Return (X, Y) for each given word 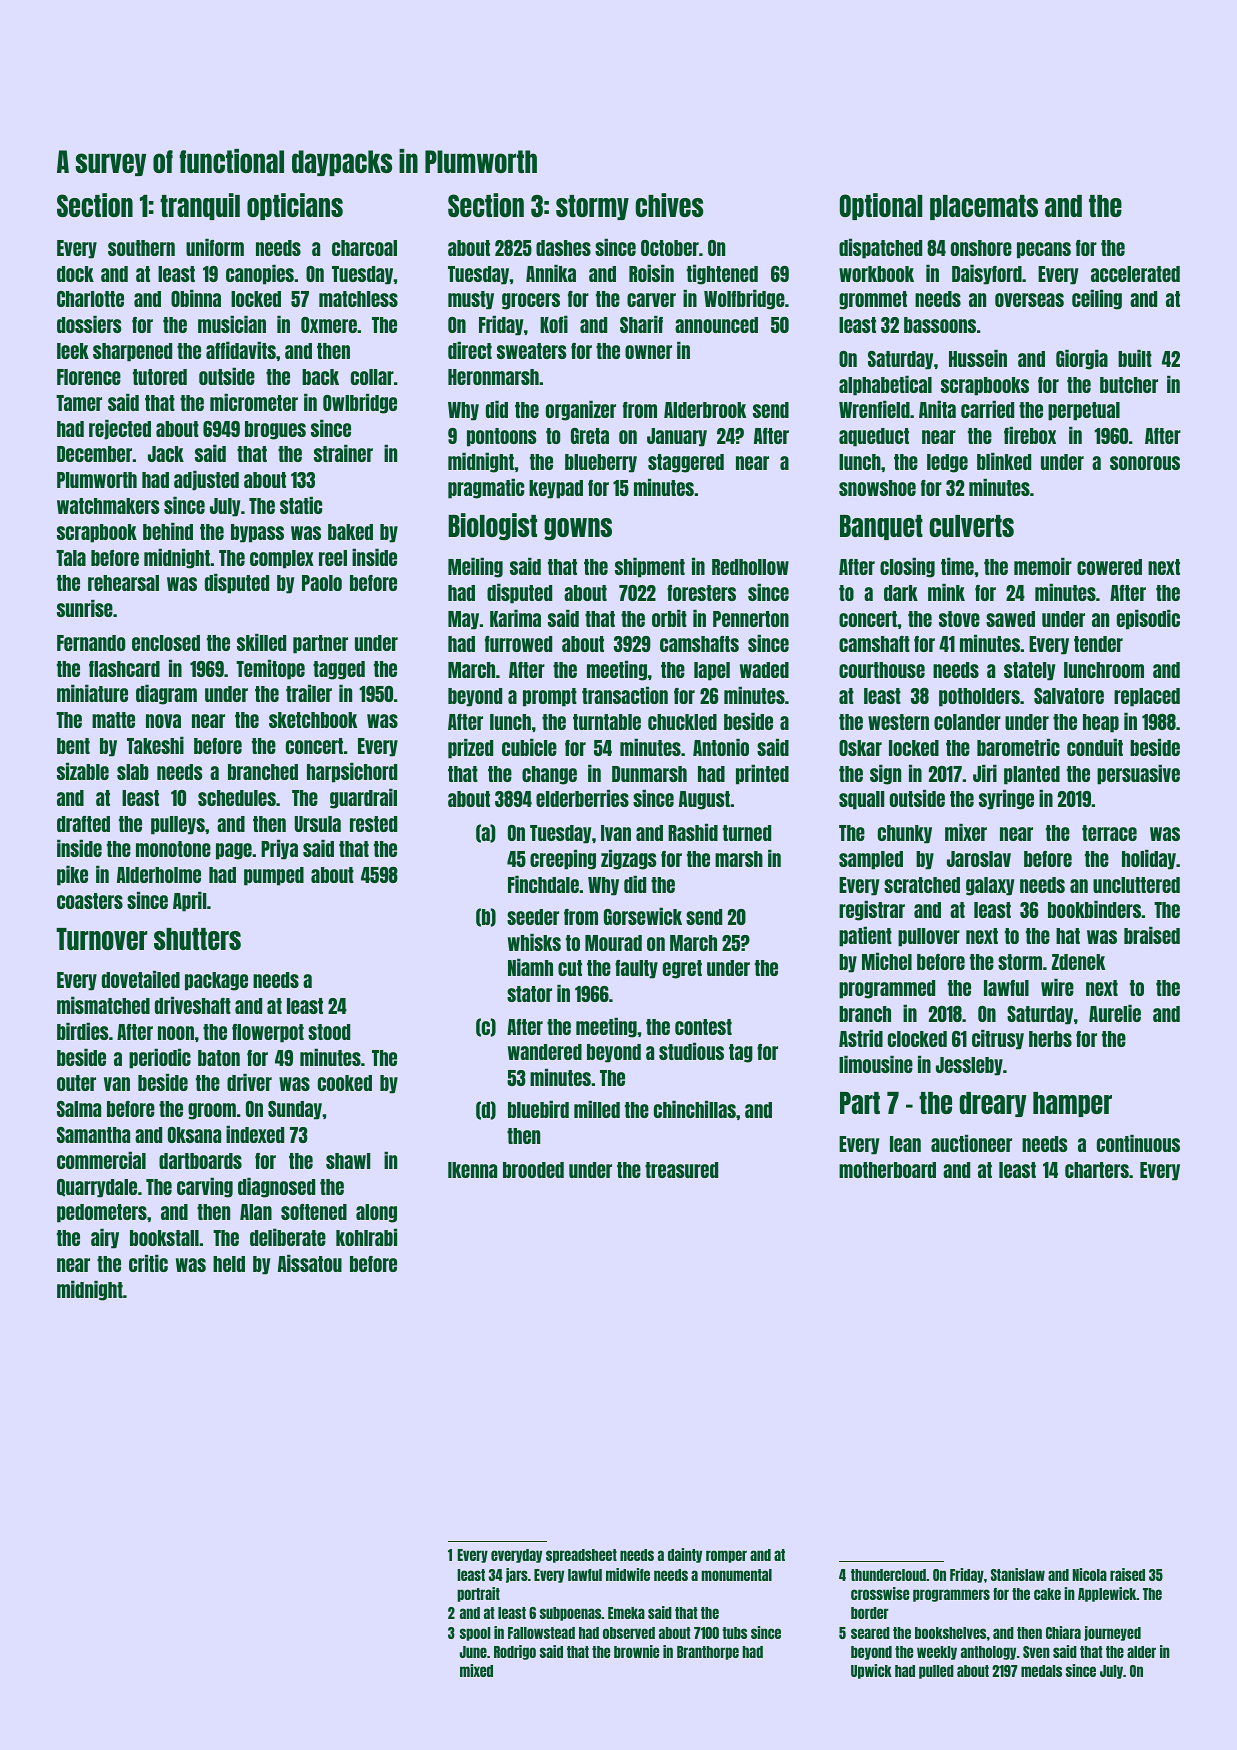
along (376, 1213)
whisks (534, 942)
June (473, 1652)
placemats (984, 207)
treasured (681, 1170)
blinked (1004, 461)
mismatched (103, 1005)
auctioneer (971, 1143)
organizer (581, 410)
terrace (1109, 833)
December (95, 454)
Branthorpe (708, 1653)
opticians (295, 206)
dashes (563, 248)
